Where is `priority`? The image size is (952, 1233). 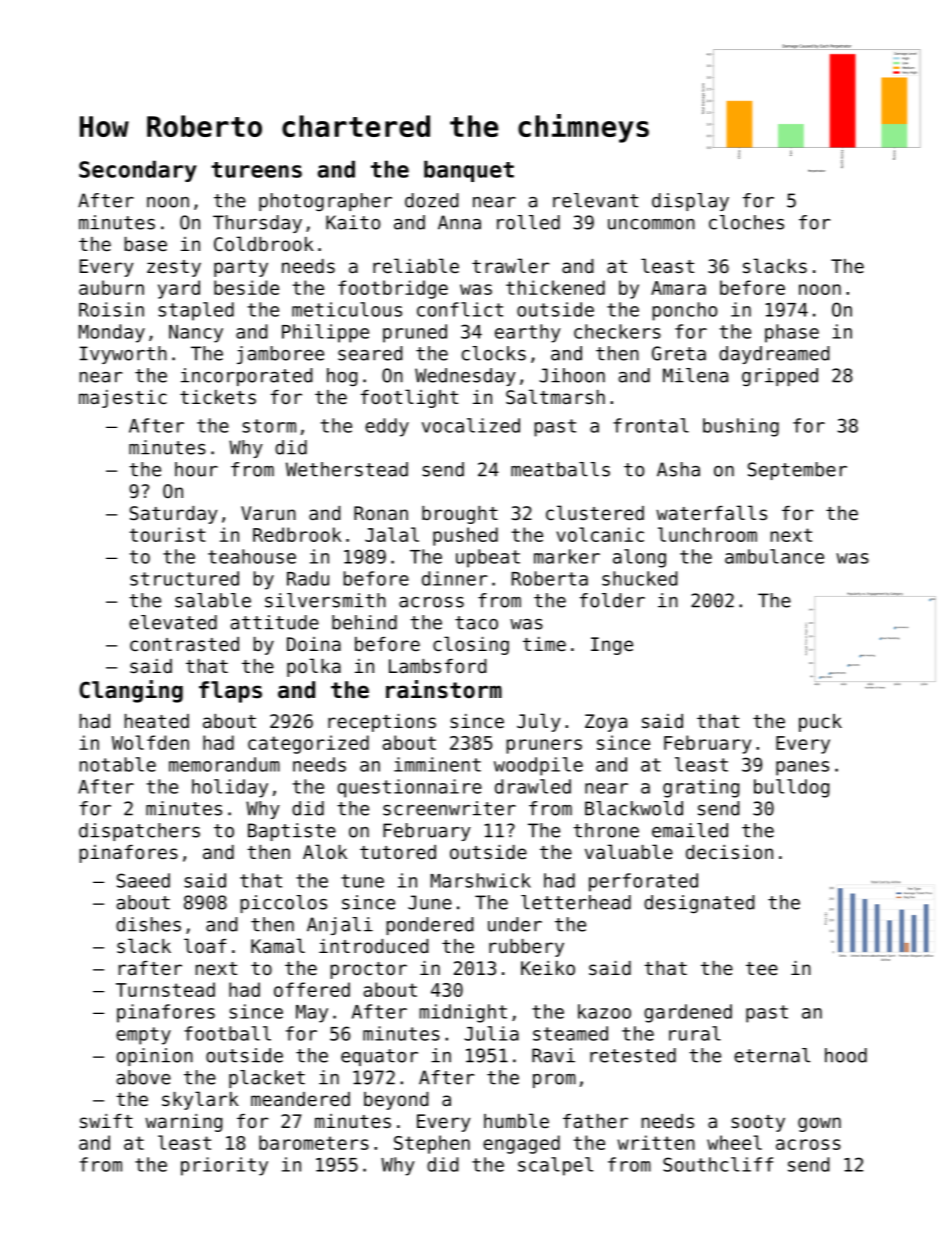
priority is located at coordinates (224, 1166).
